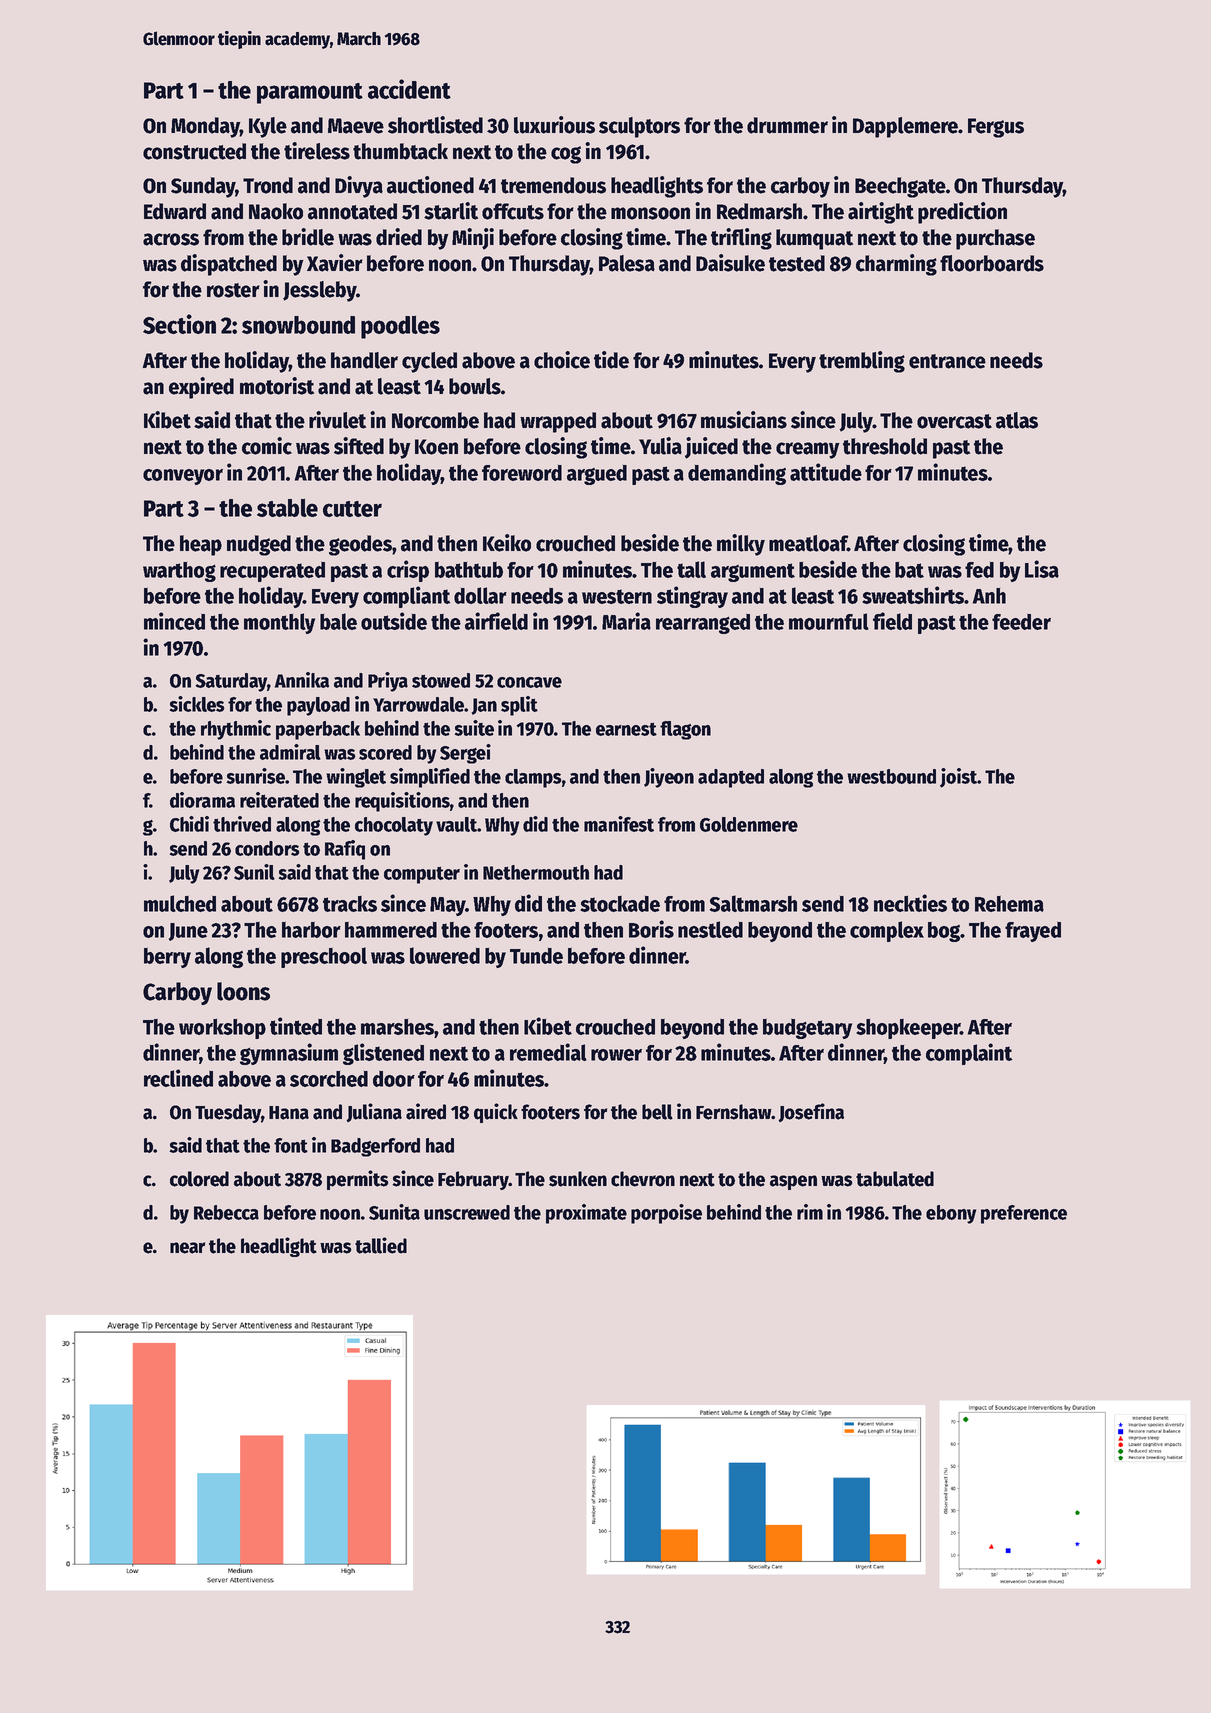 Image resolution: width=1211 pixels, height=1713 pixels. I want to click on drummer, so click(787, 125).
